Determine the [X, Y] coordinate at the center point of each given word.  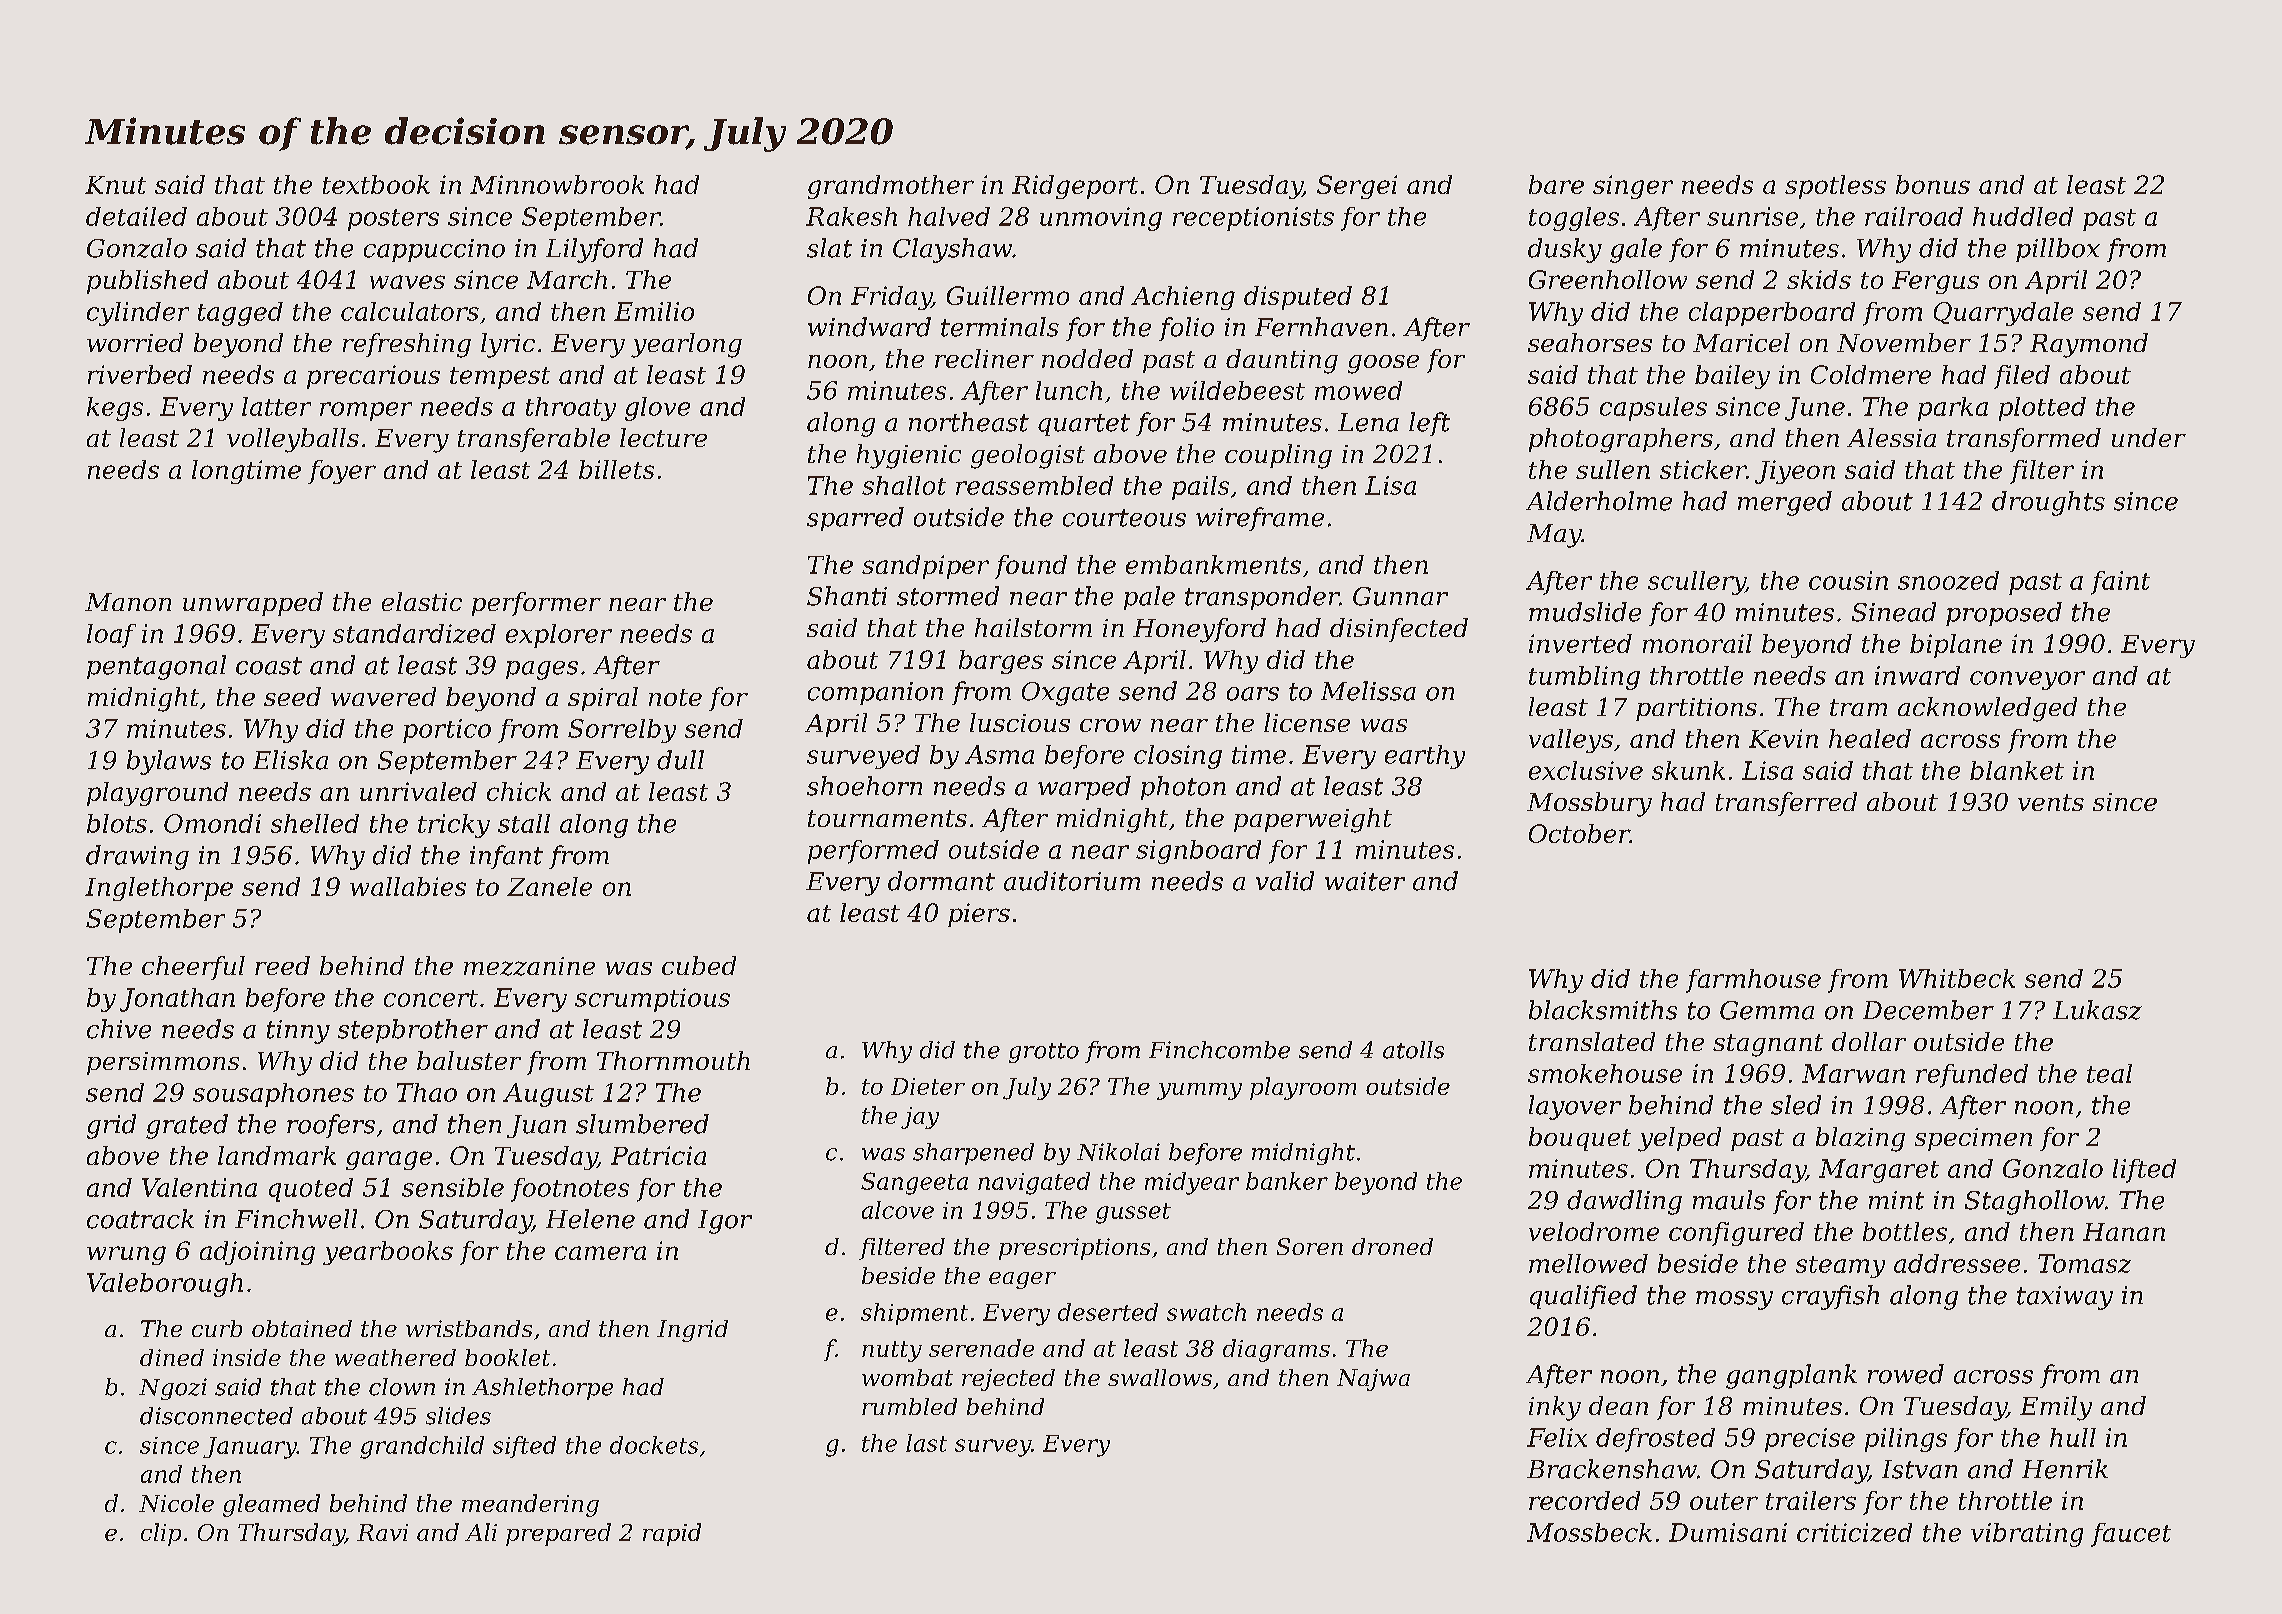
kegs [115, 409]
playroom [1303, 1088]
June [1815, 409]
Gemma [1767, 1010]
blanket [2017, 770]
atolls [1413, 1050]
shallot [904, 485]
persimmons [163, 1063]
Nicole [176, 1503]
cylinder [138, 314]
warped [1084, 788]
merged [1785, 503]
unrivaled [418, 791]
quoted [311, 1190]
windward [869, 327]
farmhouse [1753, 981]
